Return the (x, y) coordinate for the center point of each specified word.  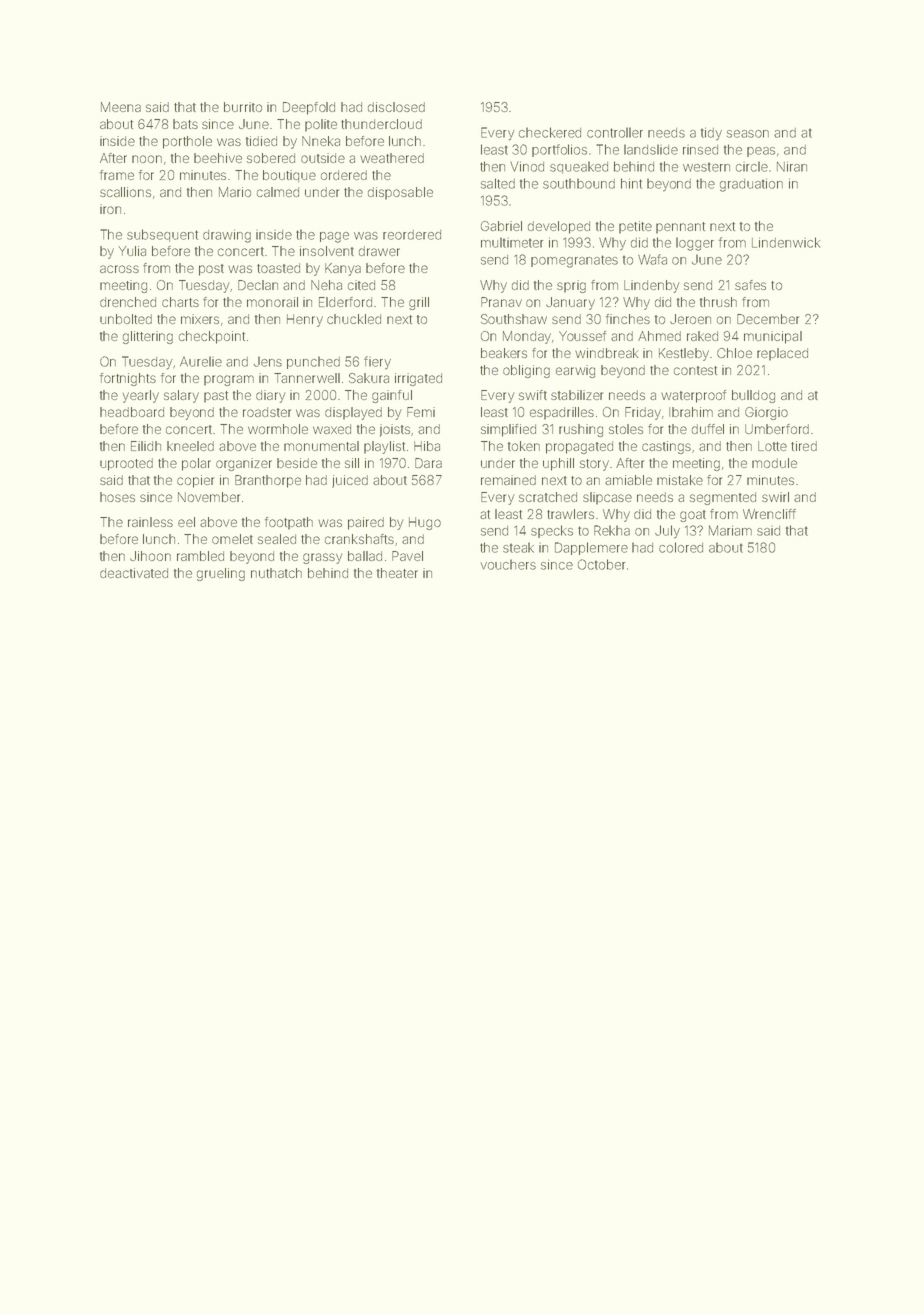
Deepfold (309, 108)
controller (615, 132)
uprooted (126, 464)
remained (508, 480)
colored (681, 547)
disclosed (396, 107)
